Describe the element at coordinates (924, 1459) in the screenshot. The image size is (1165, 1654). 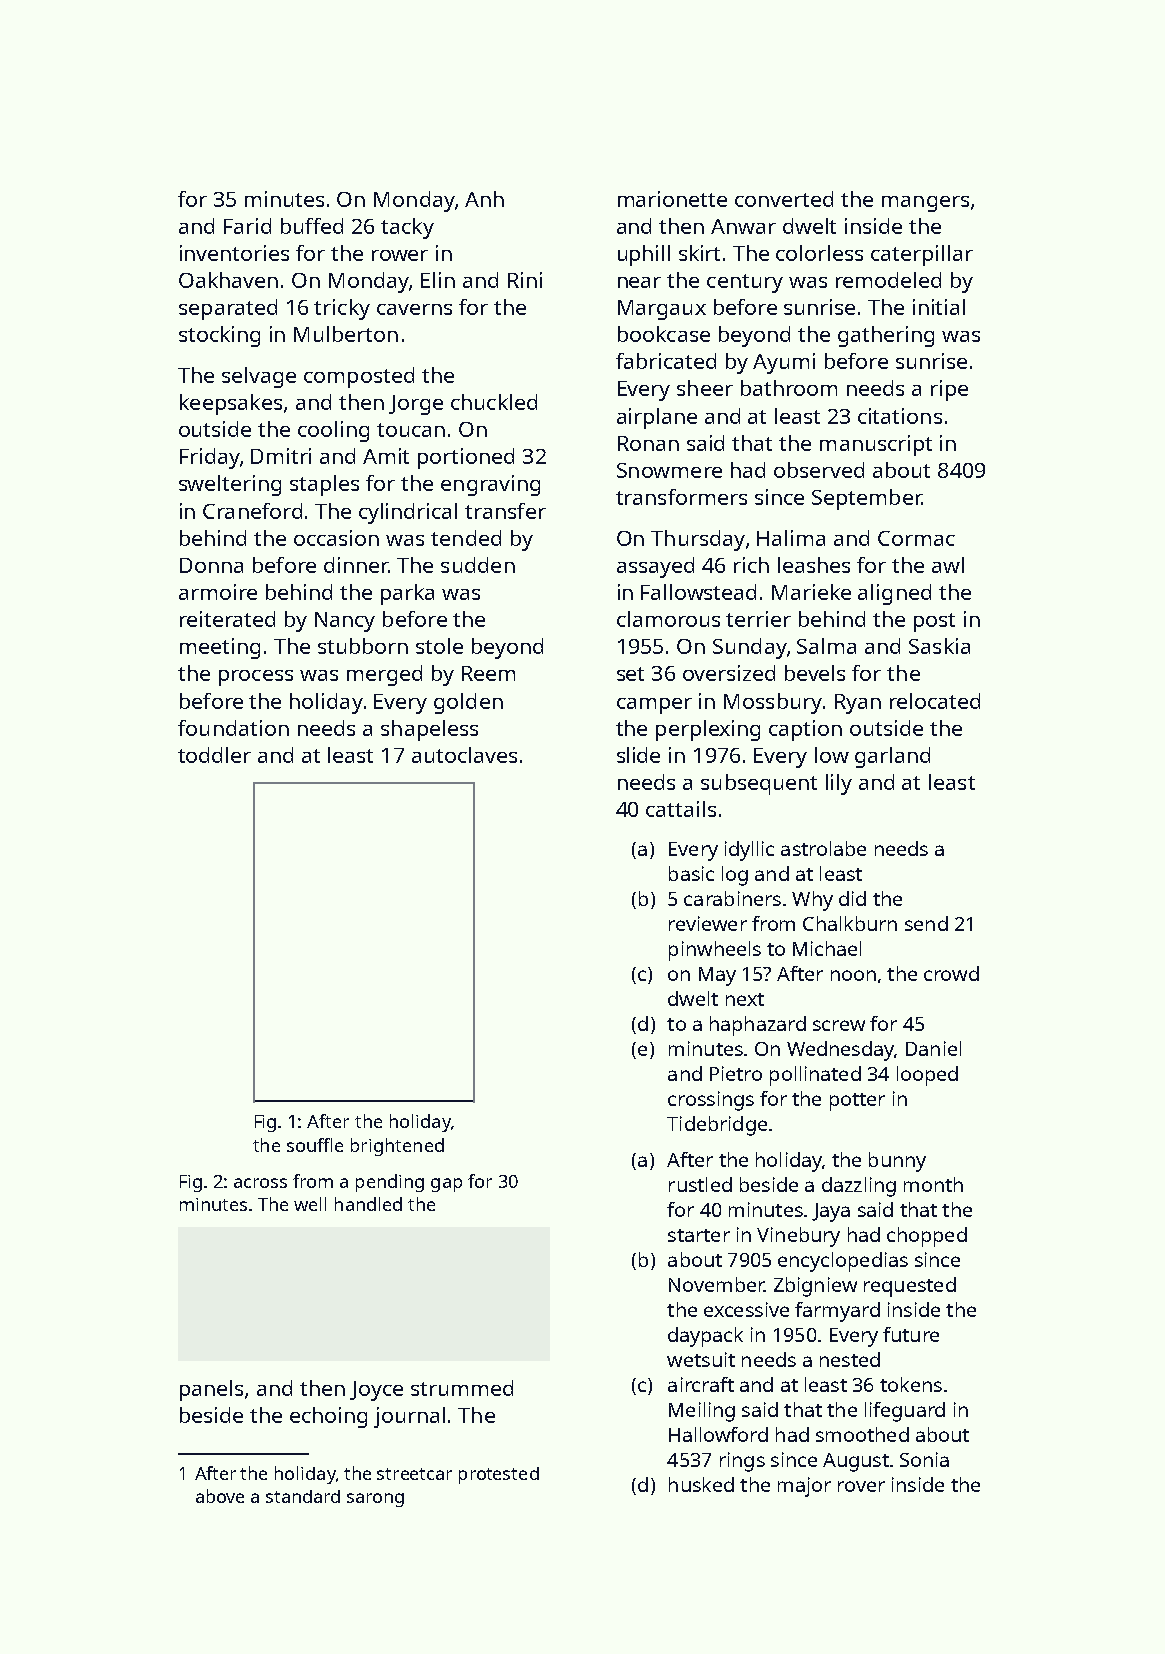
I see `Sonia` at that location.
